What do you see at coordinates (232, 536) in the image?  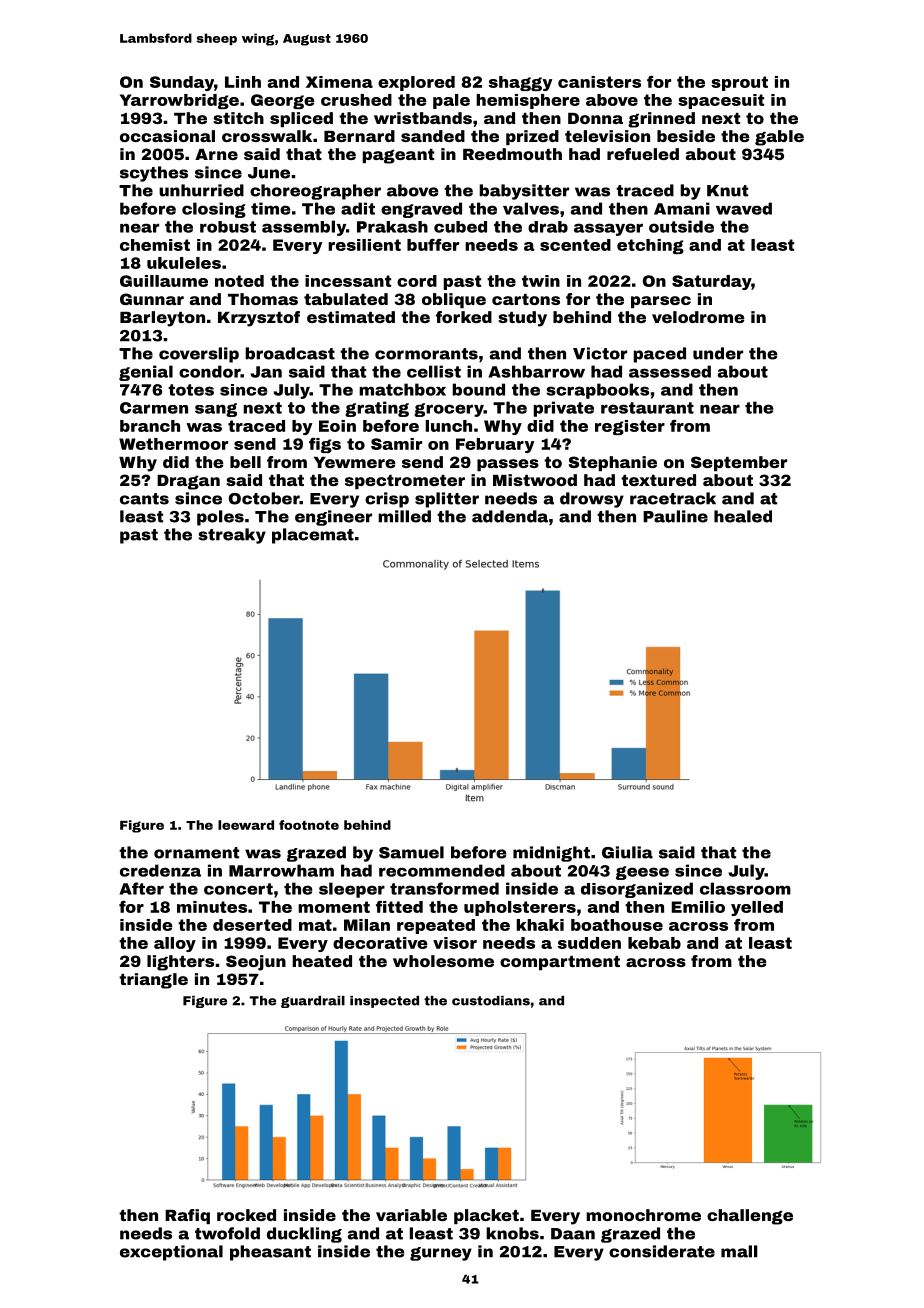 I see `streaky` at bounding box center [232, 536].
